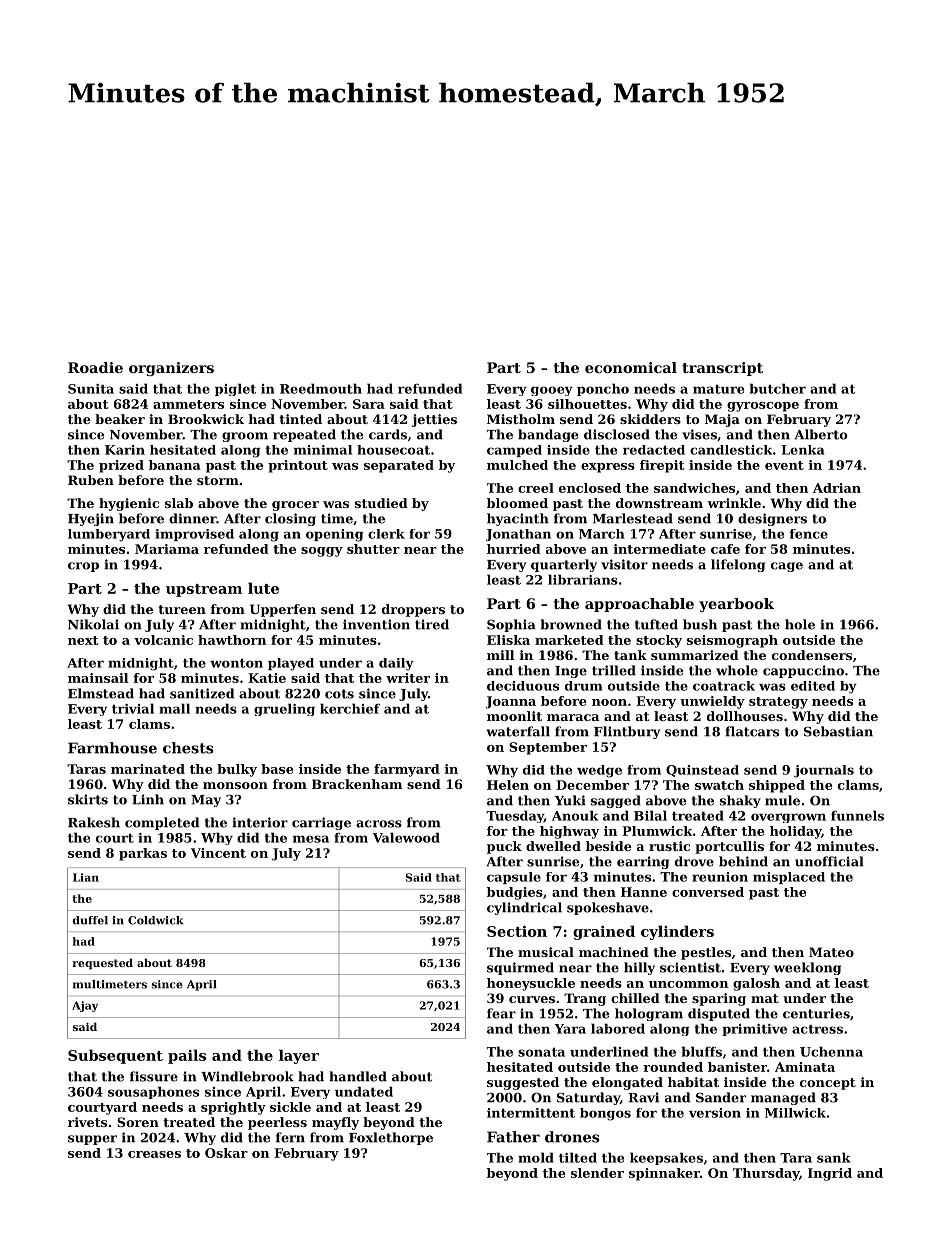 The image size is (952, 1233). I want to click on Marlestead, so click(633, 518).
